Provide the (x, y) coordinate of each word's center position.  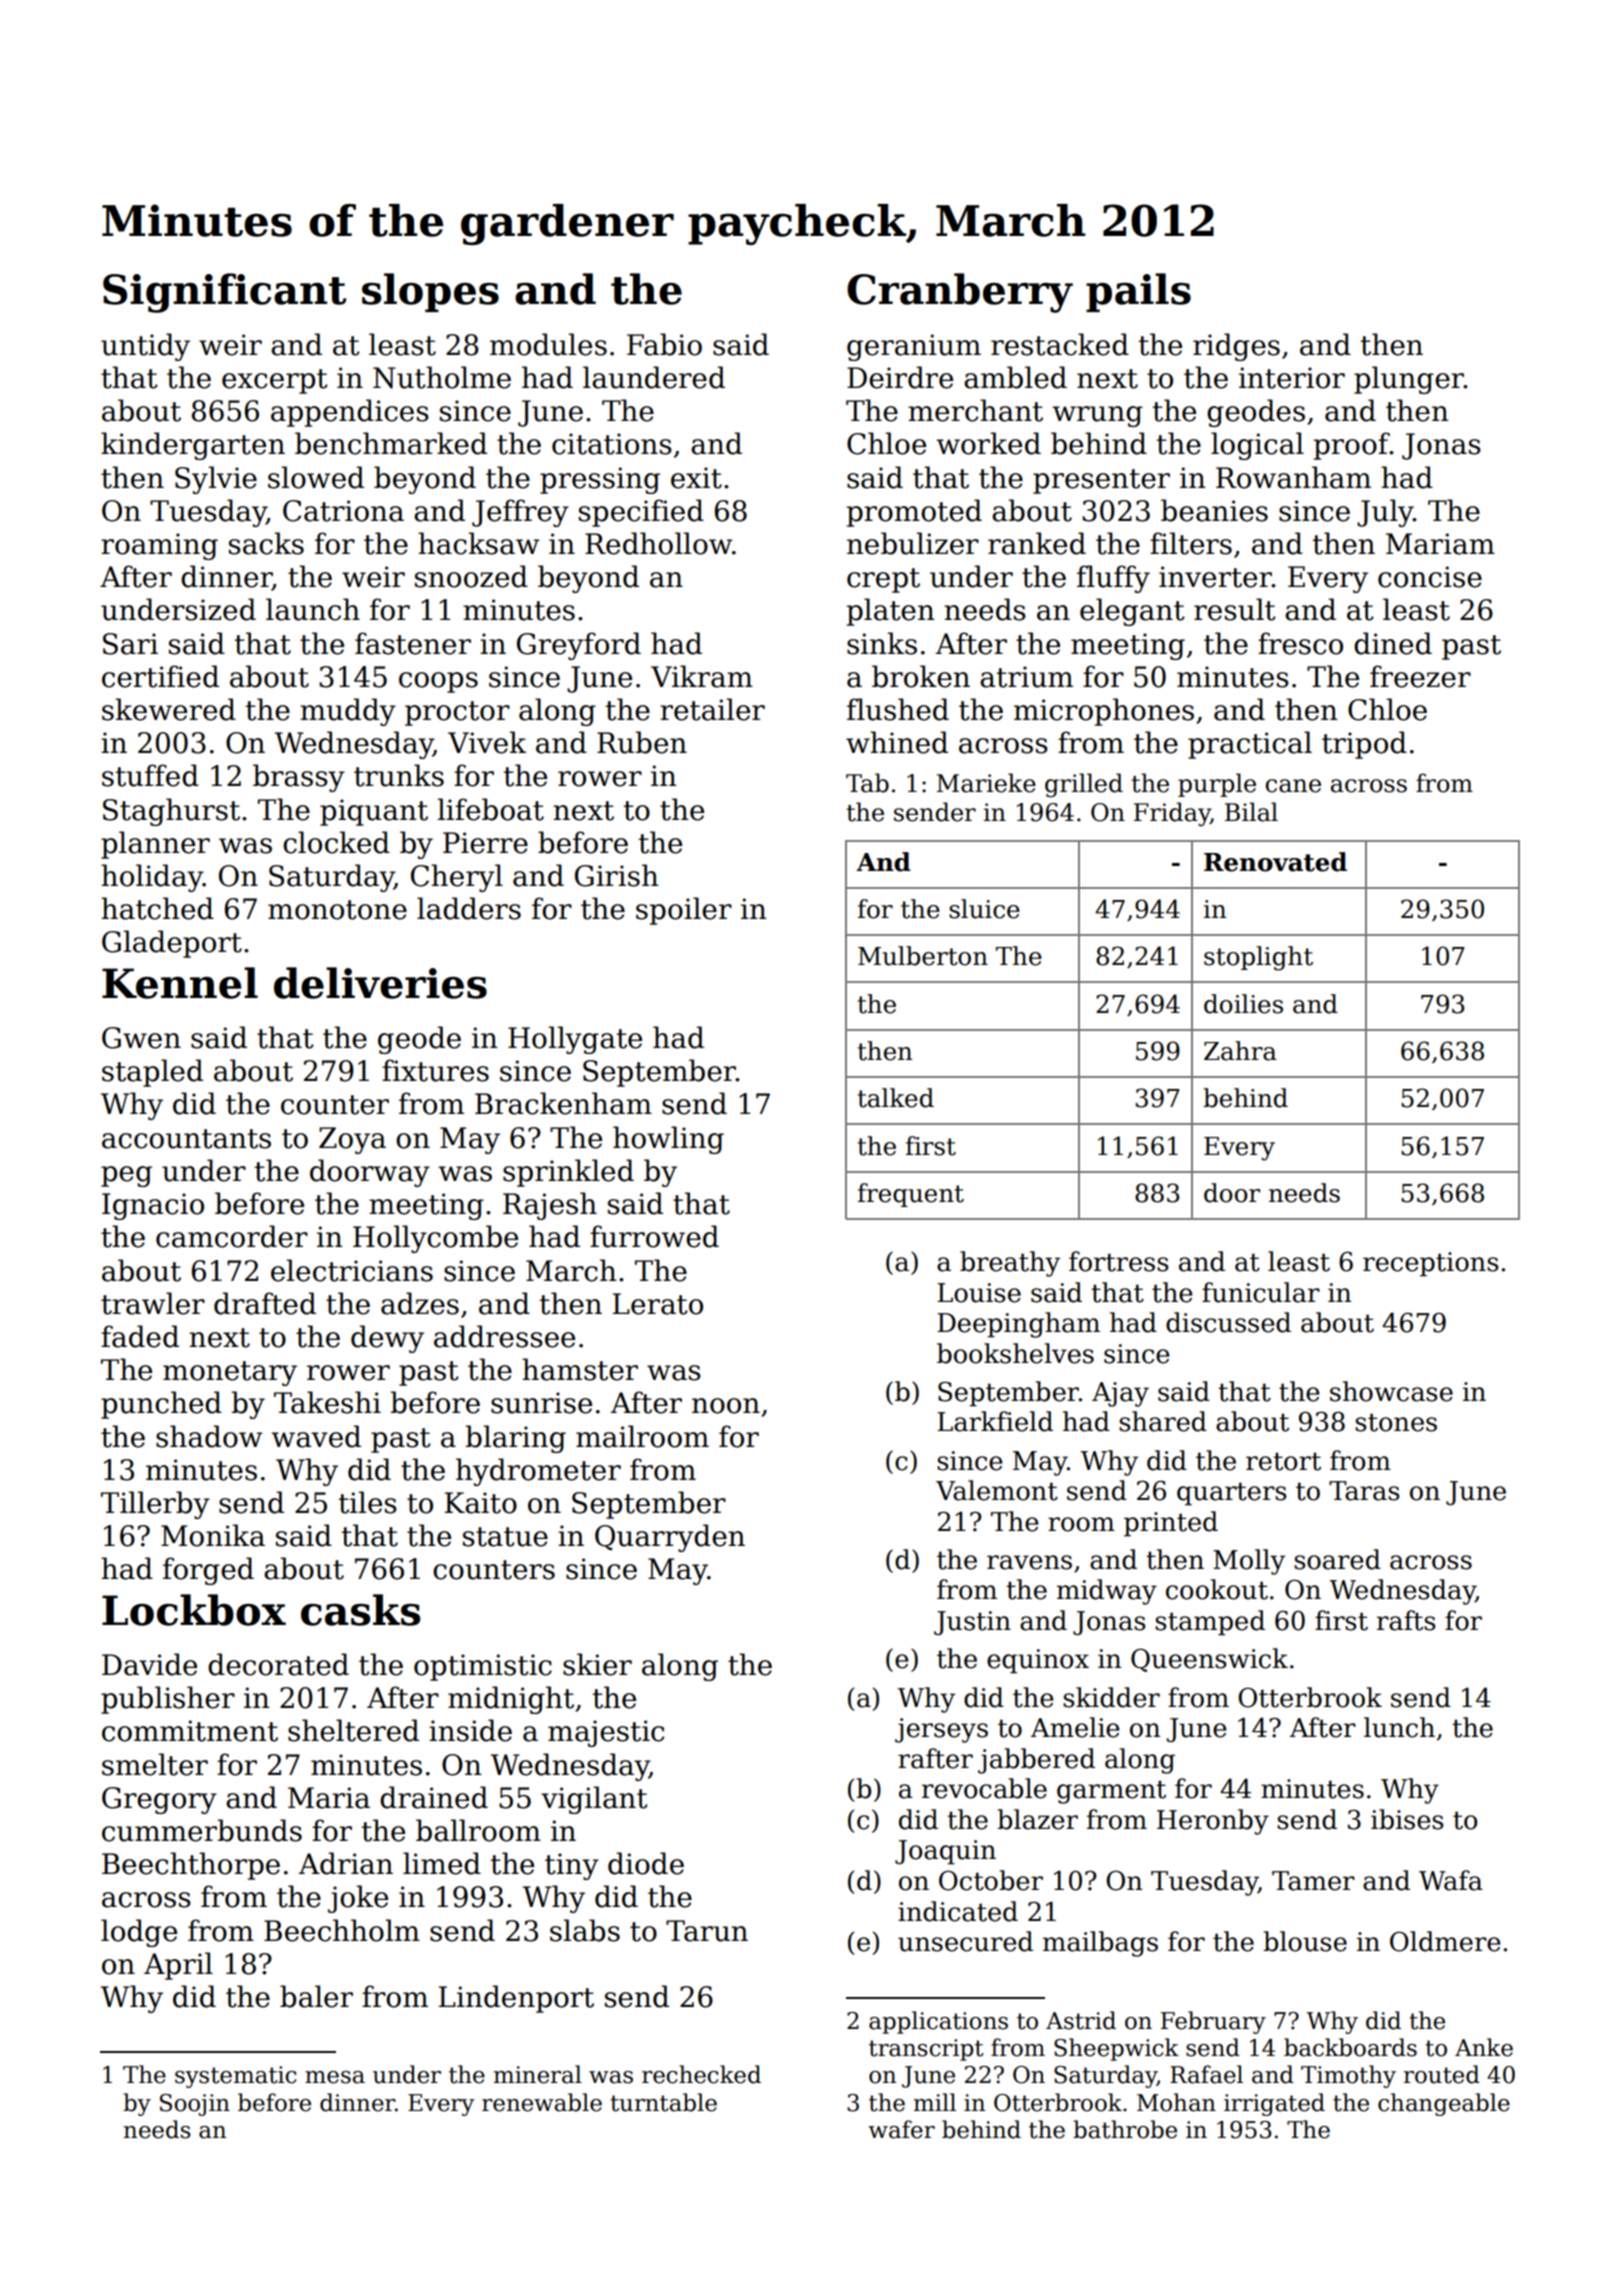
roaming (159, 546)
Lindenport (516, 1999)
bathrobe (1125, 2129)
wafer (901, 2129)
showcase (1391, 1391)
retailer (712, 709)
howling (668, 1140)
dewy (387, 1339)
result (1235, 609)
